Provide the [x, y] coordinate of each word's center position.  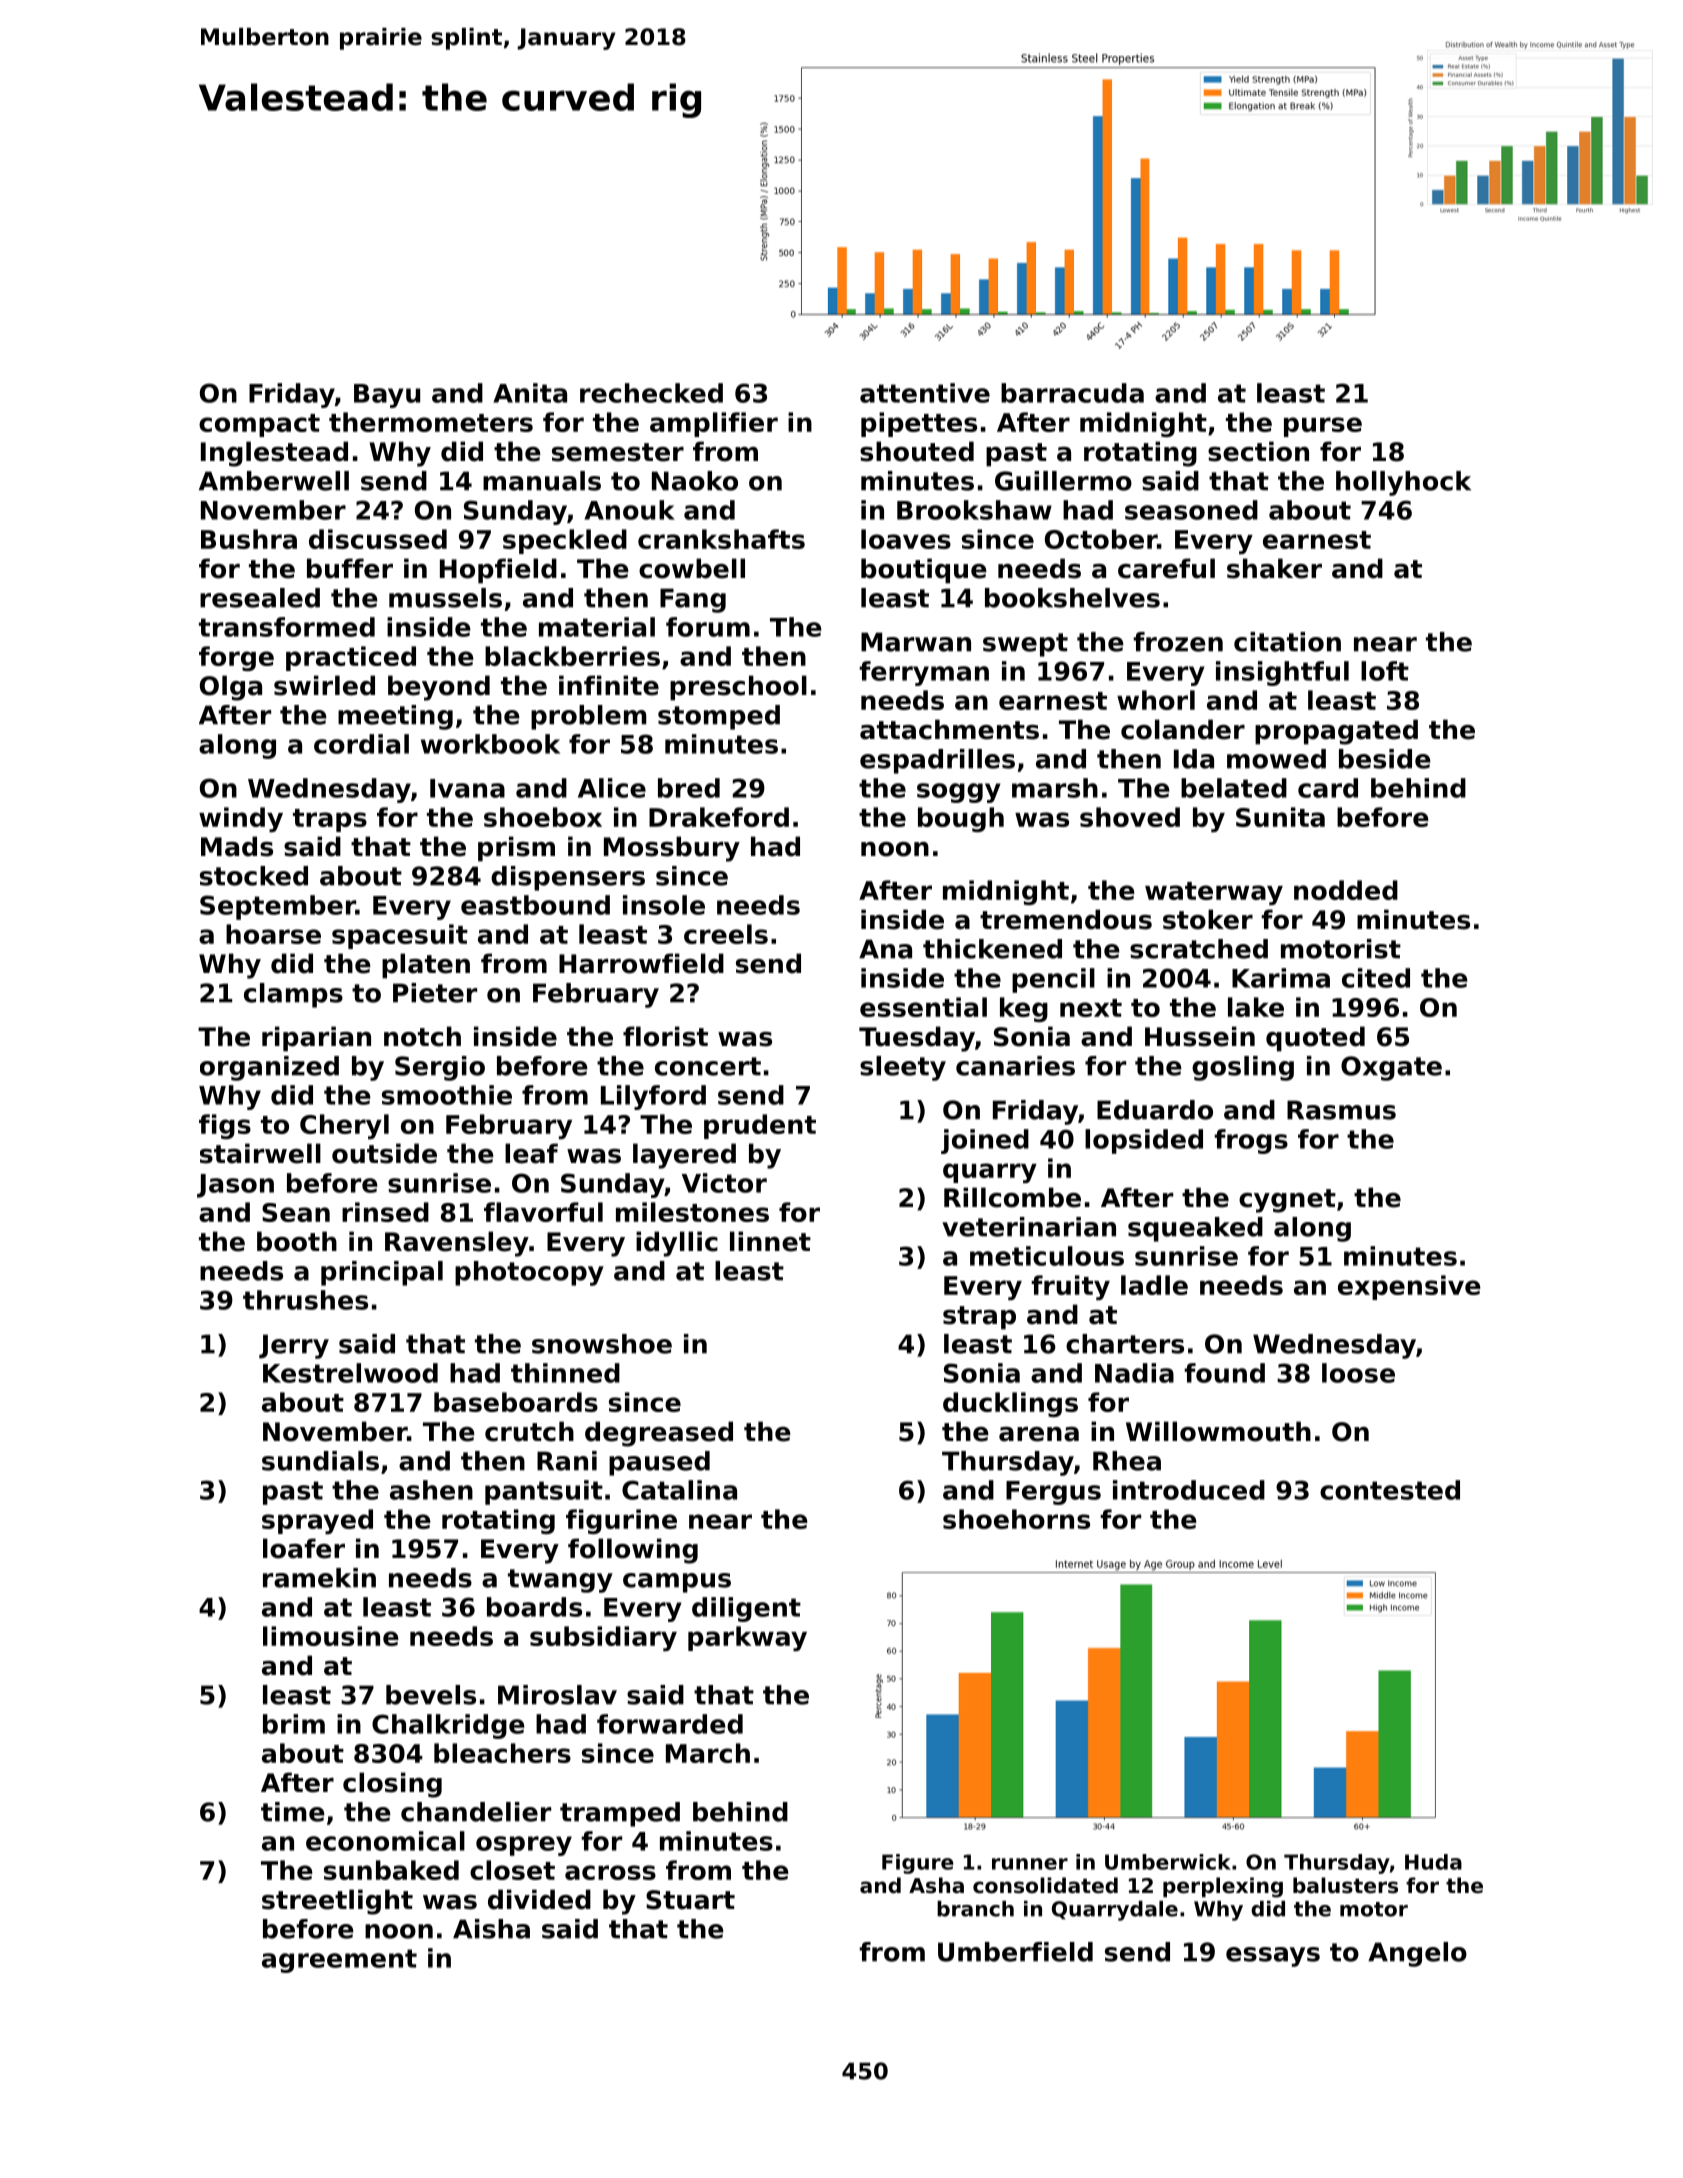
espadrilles [937, 761]
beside [1385, 759]
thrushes [305, 1300]
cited [1376, 978]
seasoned [1191, 510]
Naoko [695, 481]
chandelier [476, 1812]
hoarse [273, 934]
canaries [1015, 1066]
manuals [542, 481]
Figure [918, 1864]
